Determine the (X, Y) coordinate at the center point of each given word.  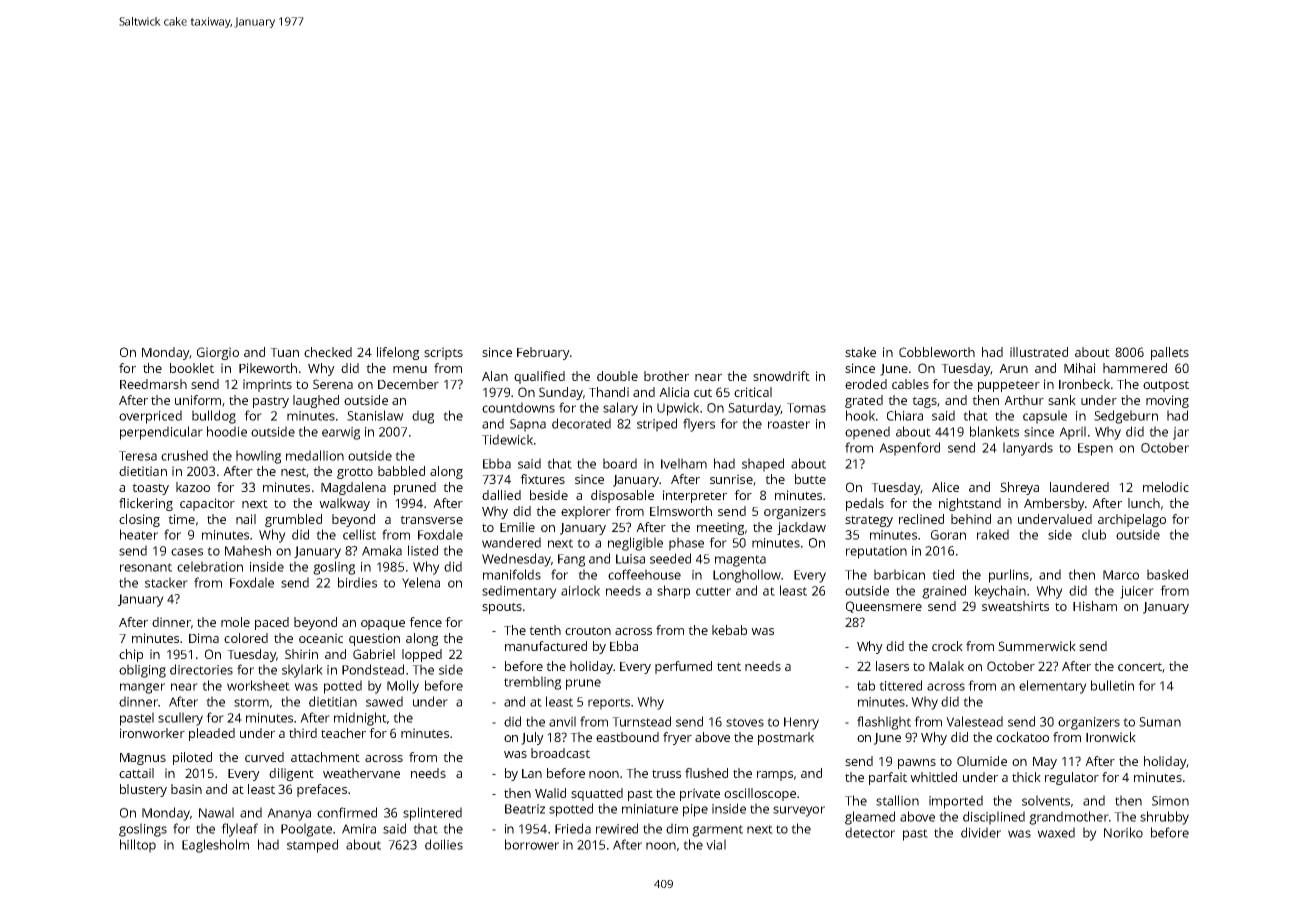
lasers (892, 666)
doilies (444, 844)
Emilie (517, 527)
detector (870, 832)
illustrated (1039, 352)
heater (139, 534)
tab (866, 685)
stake (860, 352)
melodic (1166, 487)
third (303, 733)
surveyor (799, 811)
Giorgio (218, 353)
